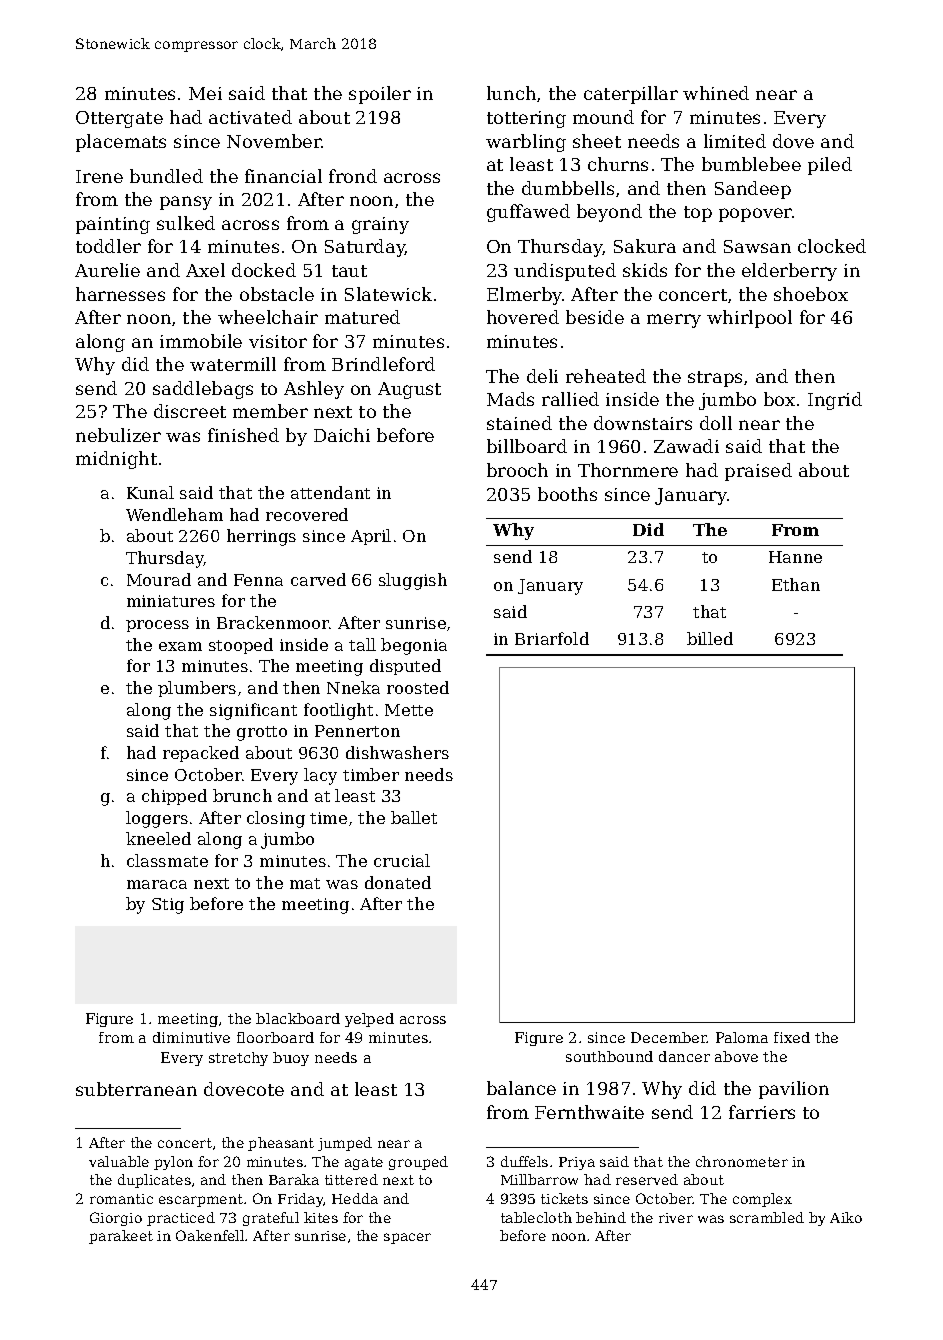 Image resolution: width=943 pixels, height=1340 pixels. What do you see at coordinates (150, 492) in the screenshot?
I see `Kunal` at bounding box center [150, 492].
